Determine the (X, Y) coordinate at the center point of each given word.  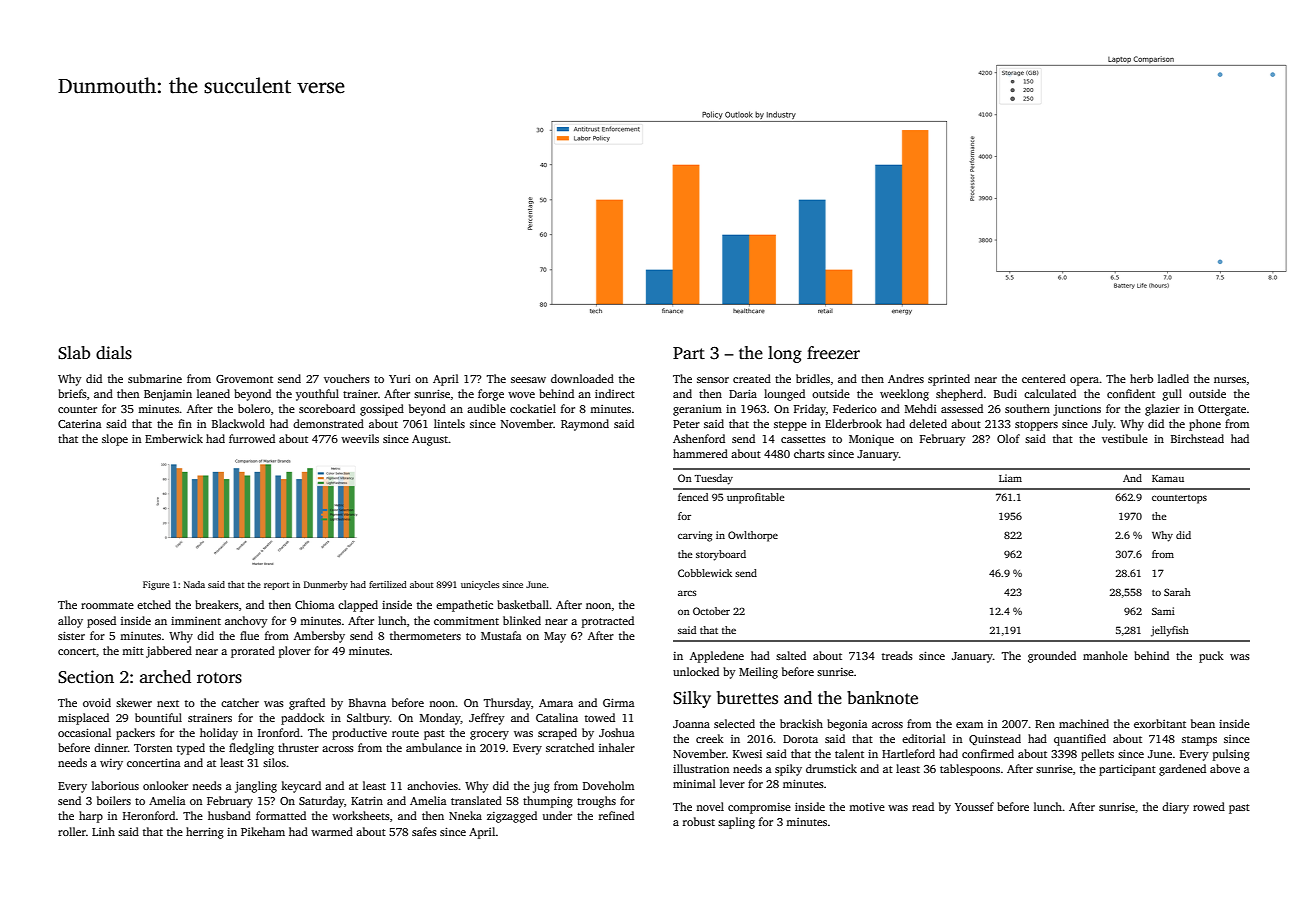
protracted (608, 622)
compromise (759, 808)
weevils (360, 438)
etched (154, 604)
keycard (301, 787)
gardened (1182, 770)
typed (191, 749)
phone (1205, 425)
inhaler (617, 747)
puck (1211, 657)
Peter (686, 424)
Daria (743, 393)
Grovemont (244, 379)
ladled (1173, 378)
